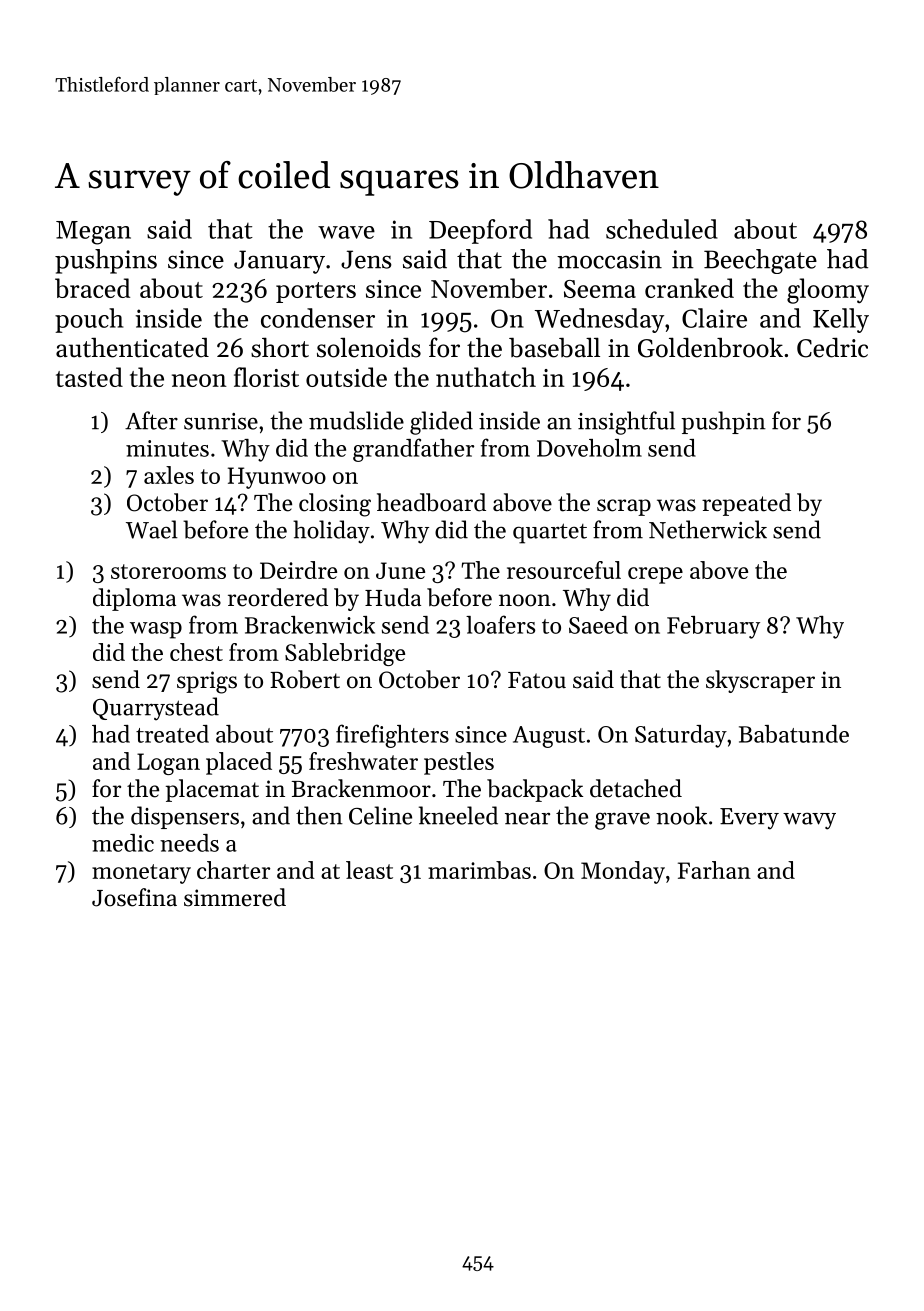 Image resolution: width=924 pixels, height=1311 pixels. I want to click on June, so click(400, 570).
